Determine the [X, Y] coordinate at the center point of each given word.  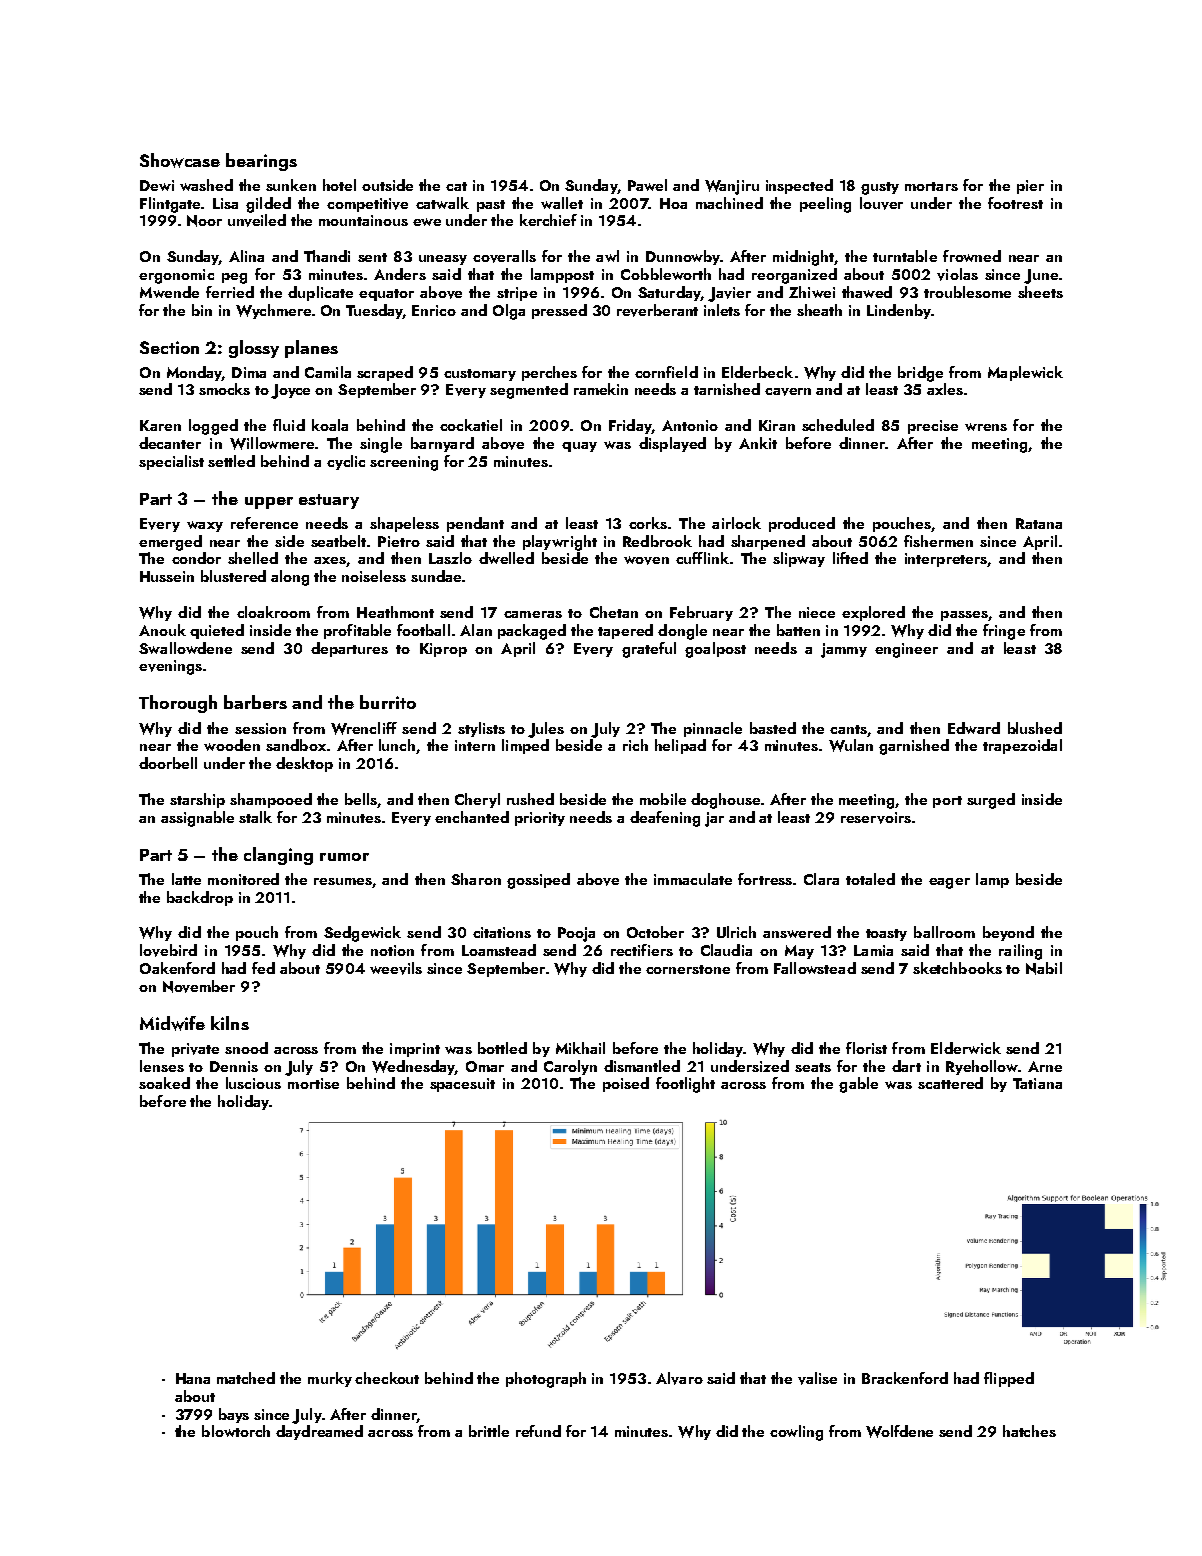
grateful [649, 650]
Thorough [178, 704]
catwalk [442, 203]
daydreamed [319, 1432]
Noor [204, 221]
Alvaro [679, 1378]
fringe [1004, 632]
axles [945, 389]
